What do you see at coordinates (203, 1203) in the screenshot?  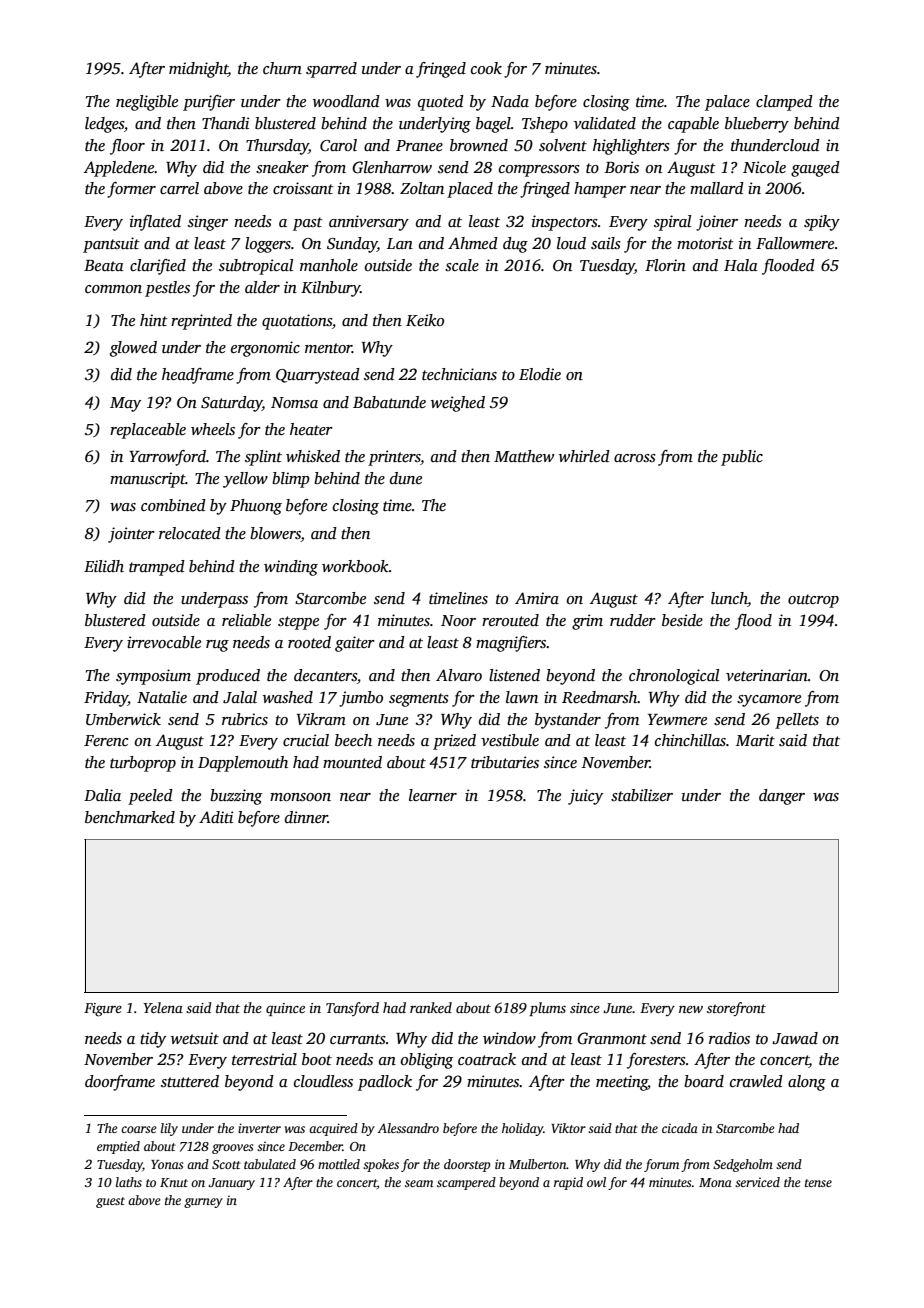 I see `gurney` at bounding box center [203, 1203].
